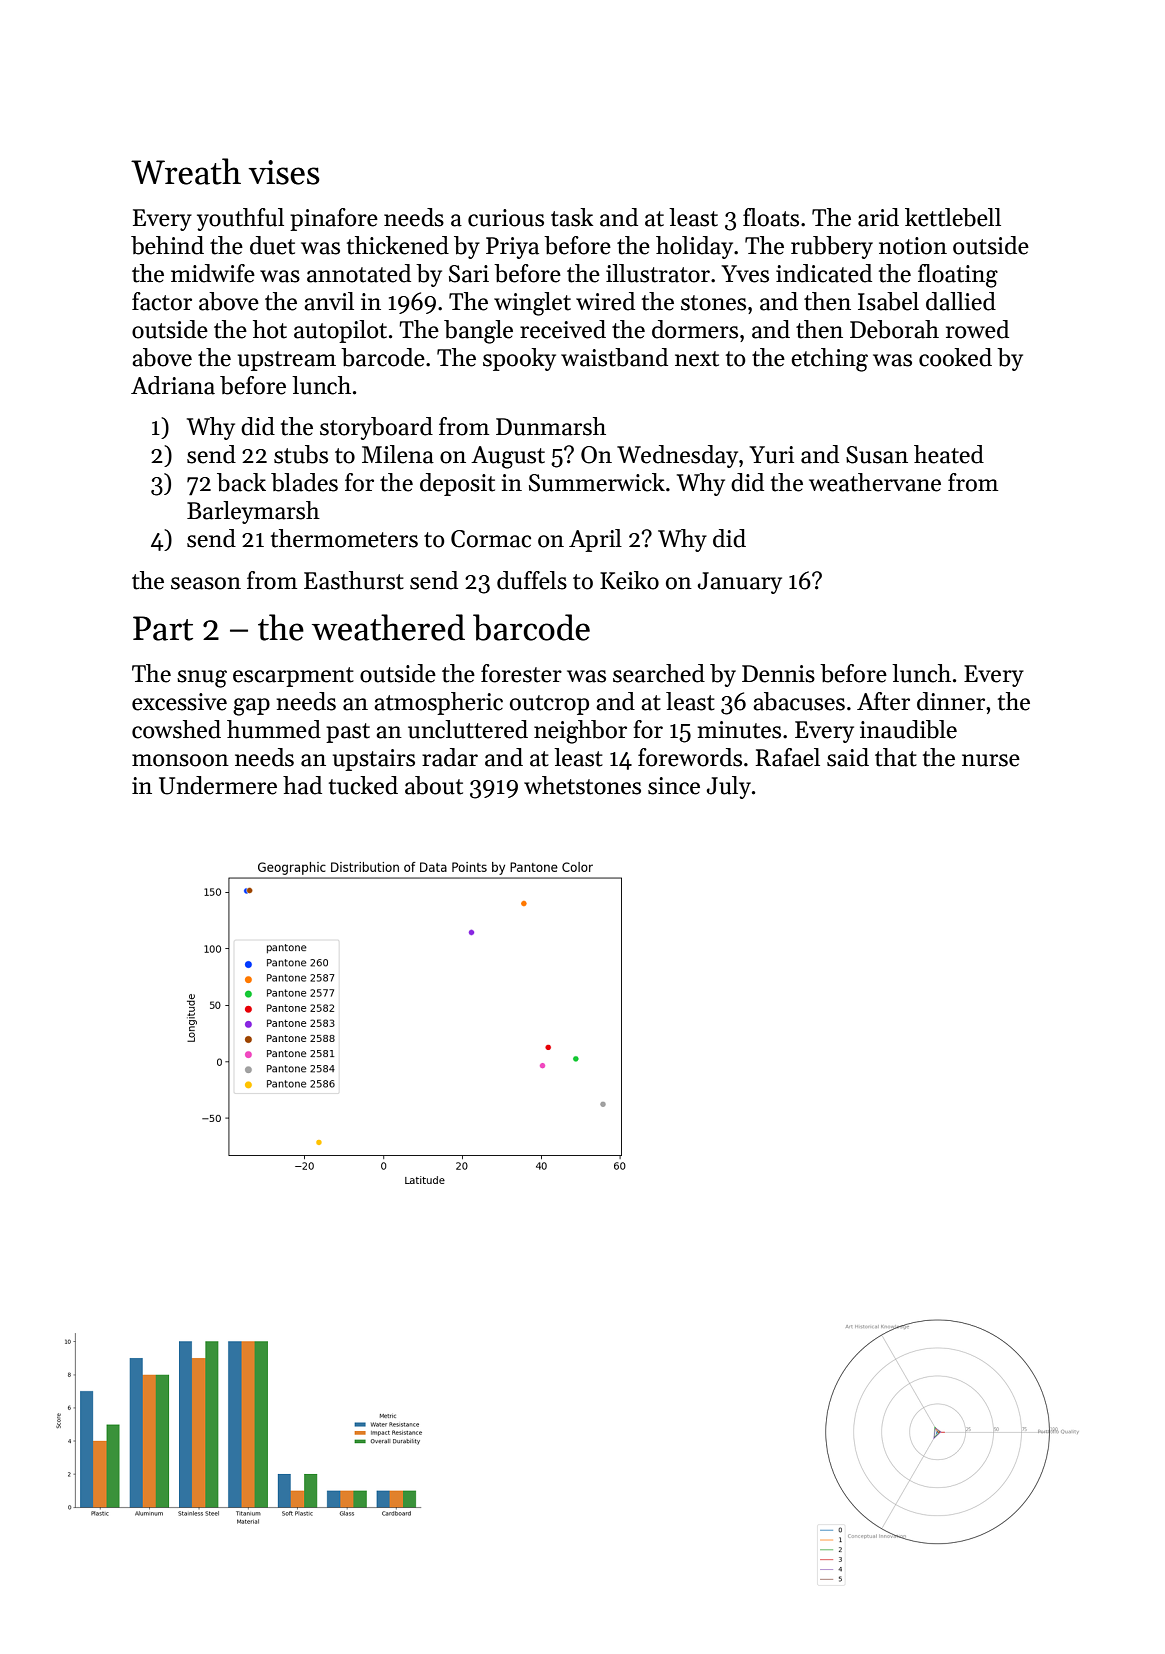 Image resolution: width=1165 pixels, height=1654 pixels. Describe the element at coordinates (674, 786) in the document. I see `since` at that location.
